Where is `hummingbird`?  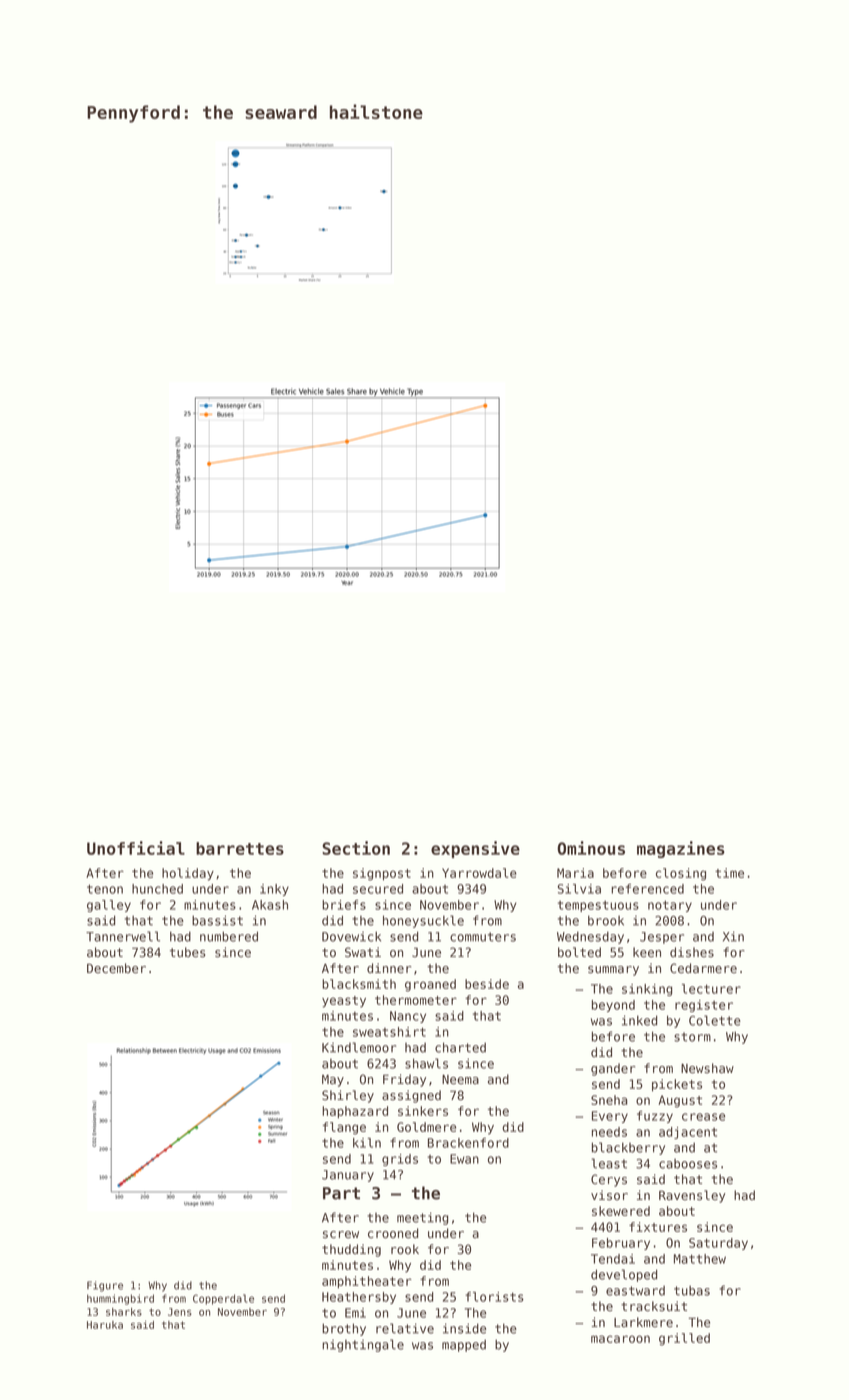
hummingbird is located at coordinates (120, 1299).
